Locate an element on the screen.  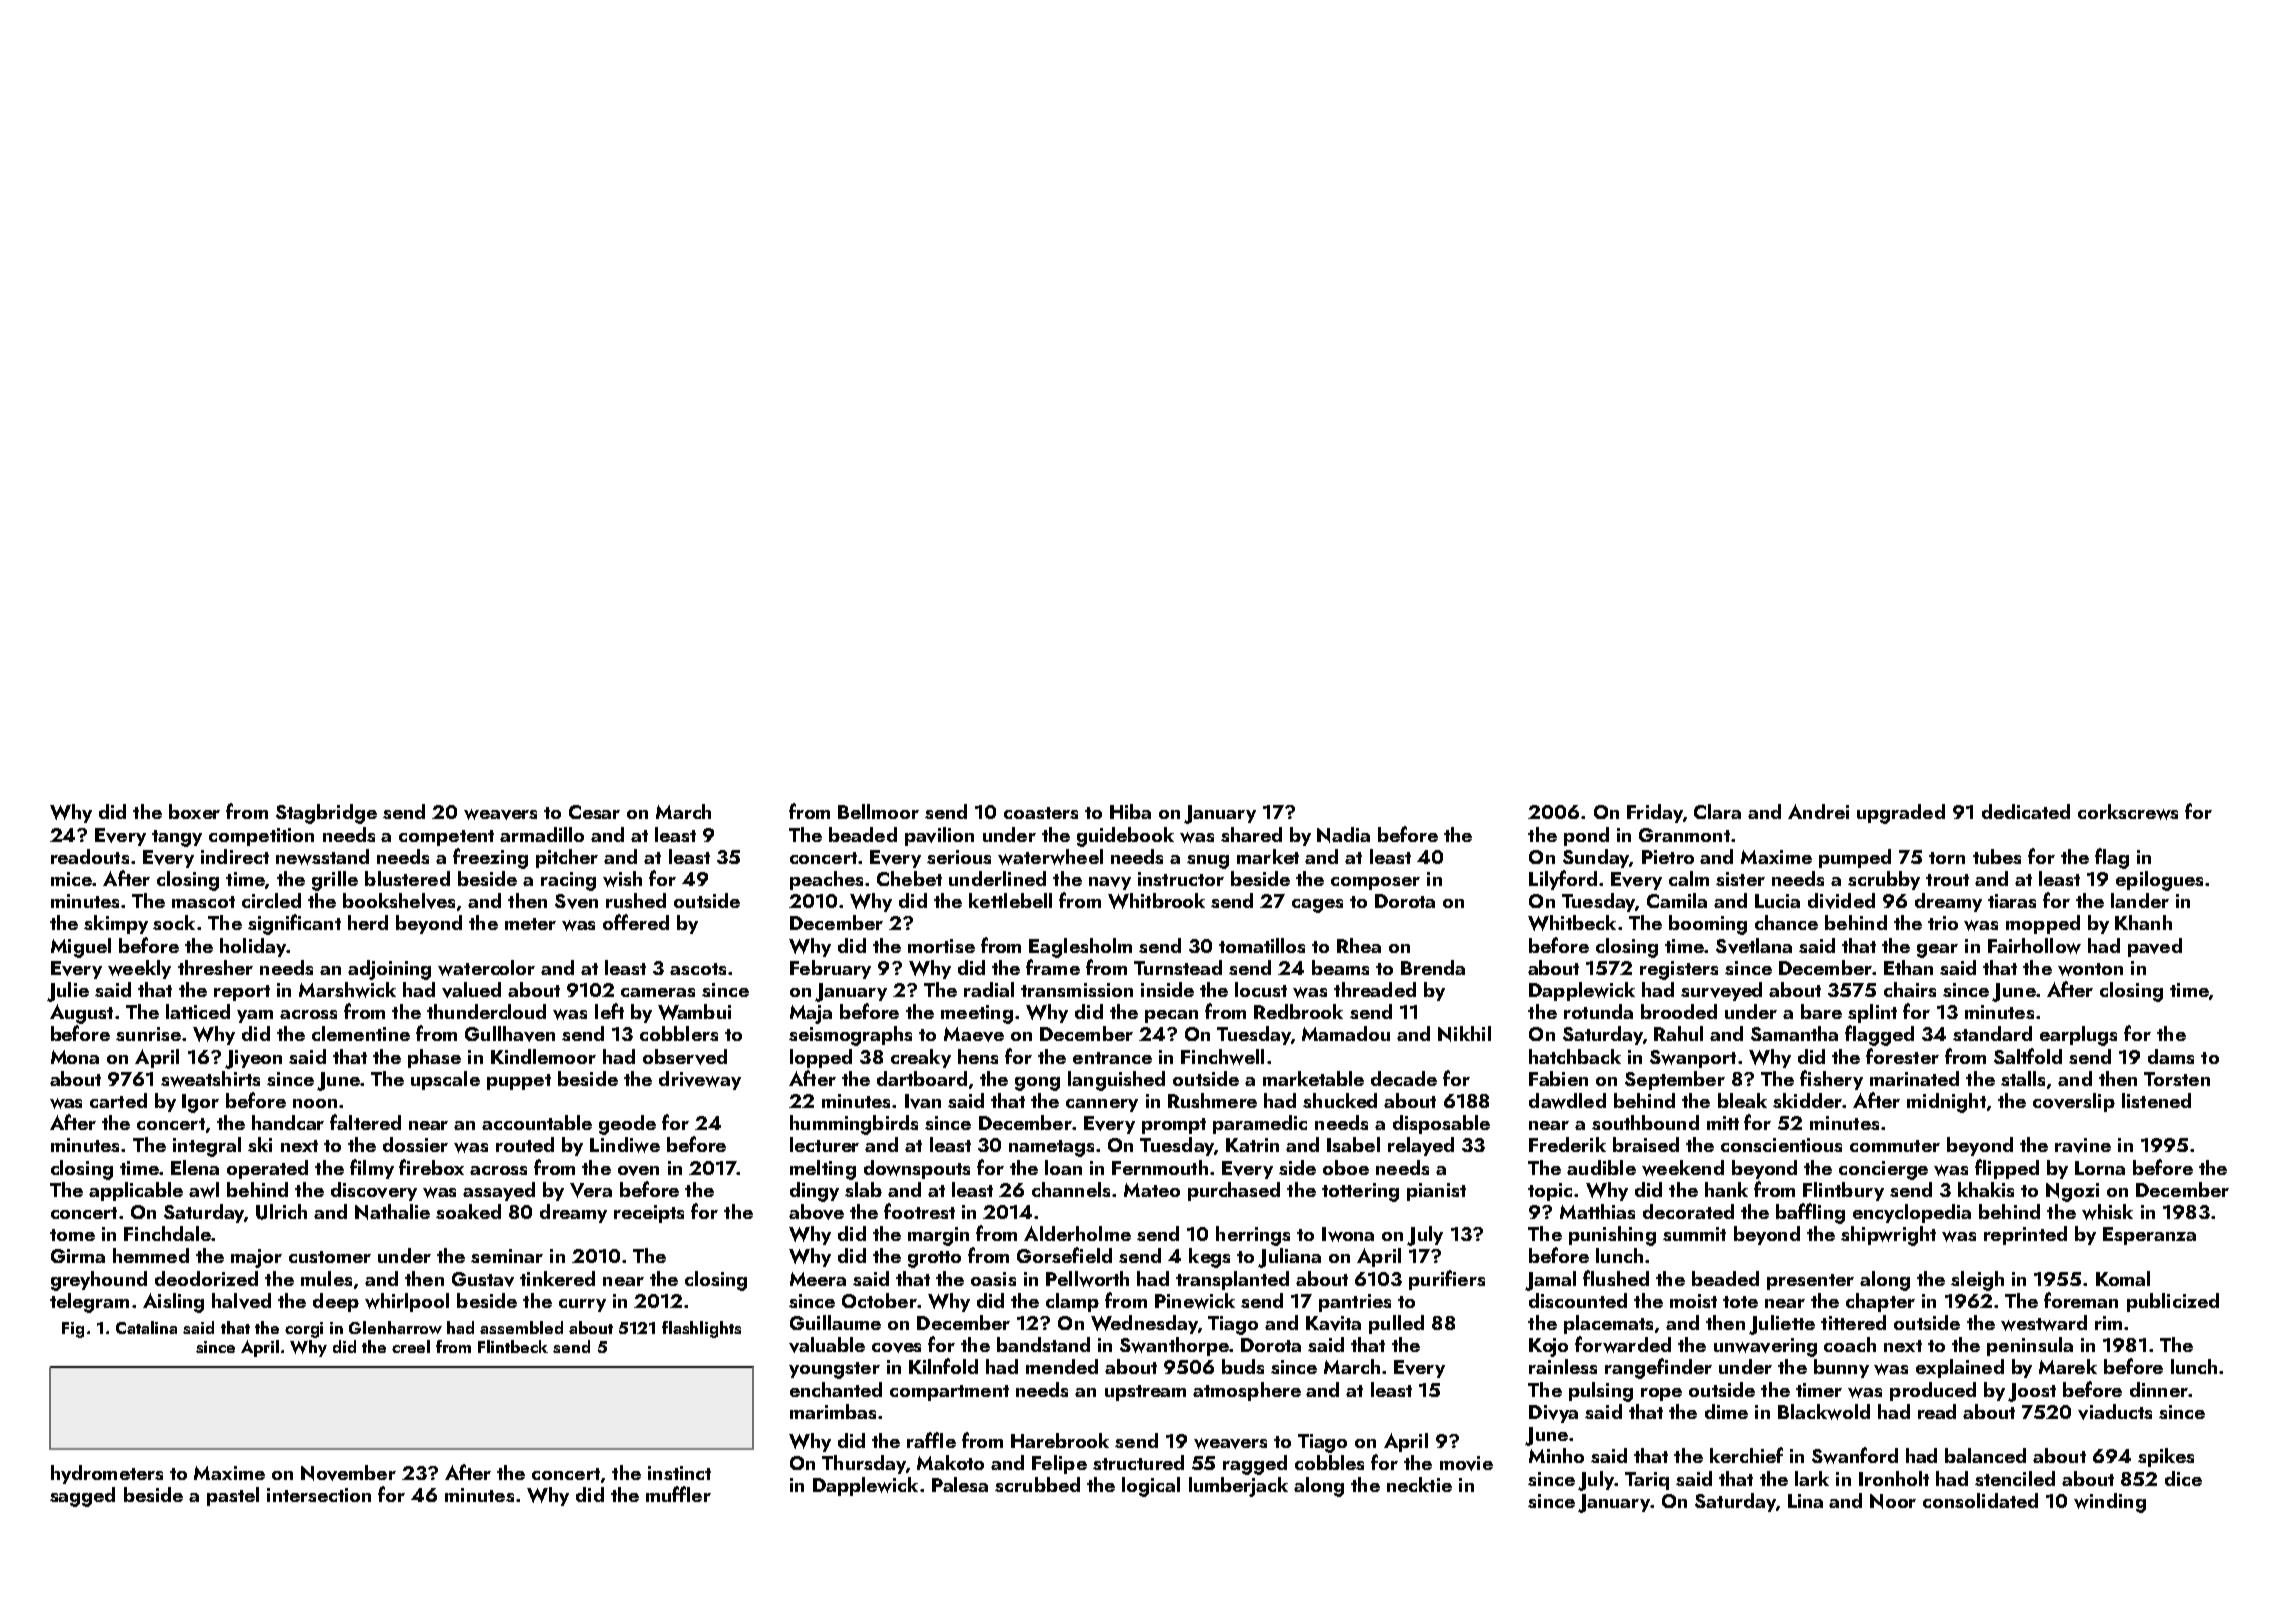
flipped is located at coordinates (2007, 1169).
